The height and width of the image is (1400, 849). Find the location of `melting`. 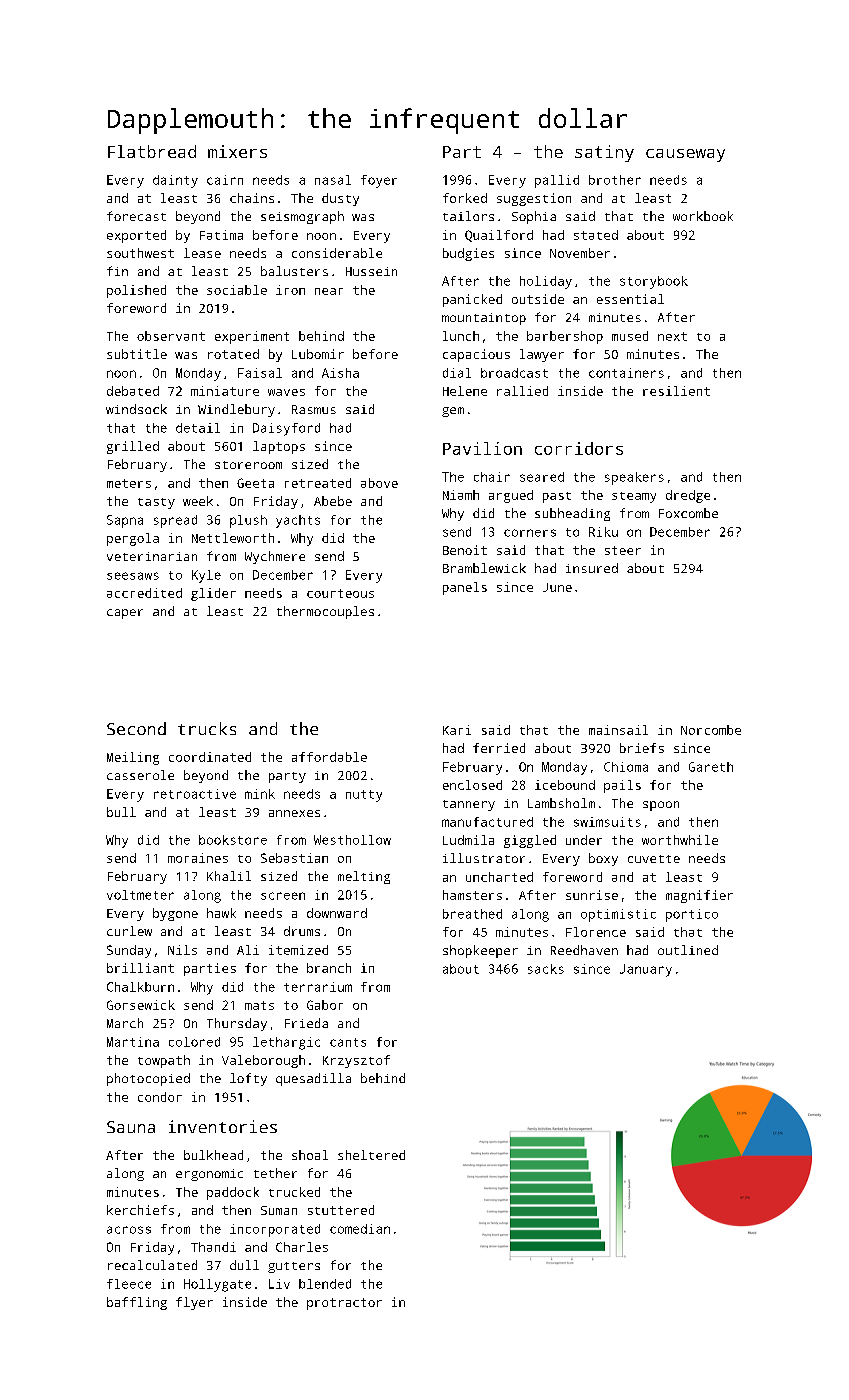

melting is located at coordinates (364, 877).
